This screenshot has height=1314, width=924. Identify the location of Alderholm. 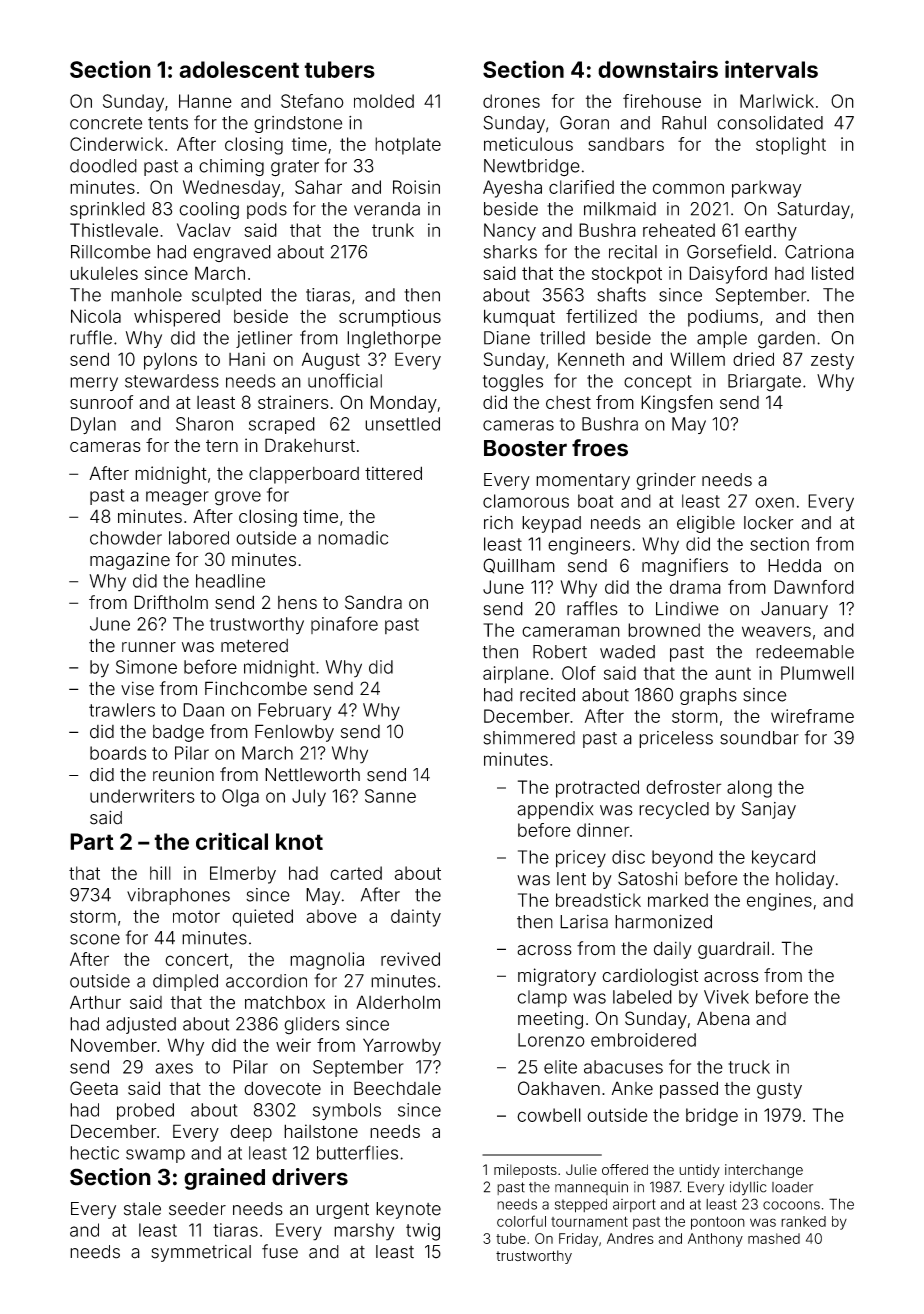
(398, 1002).
